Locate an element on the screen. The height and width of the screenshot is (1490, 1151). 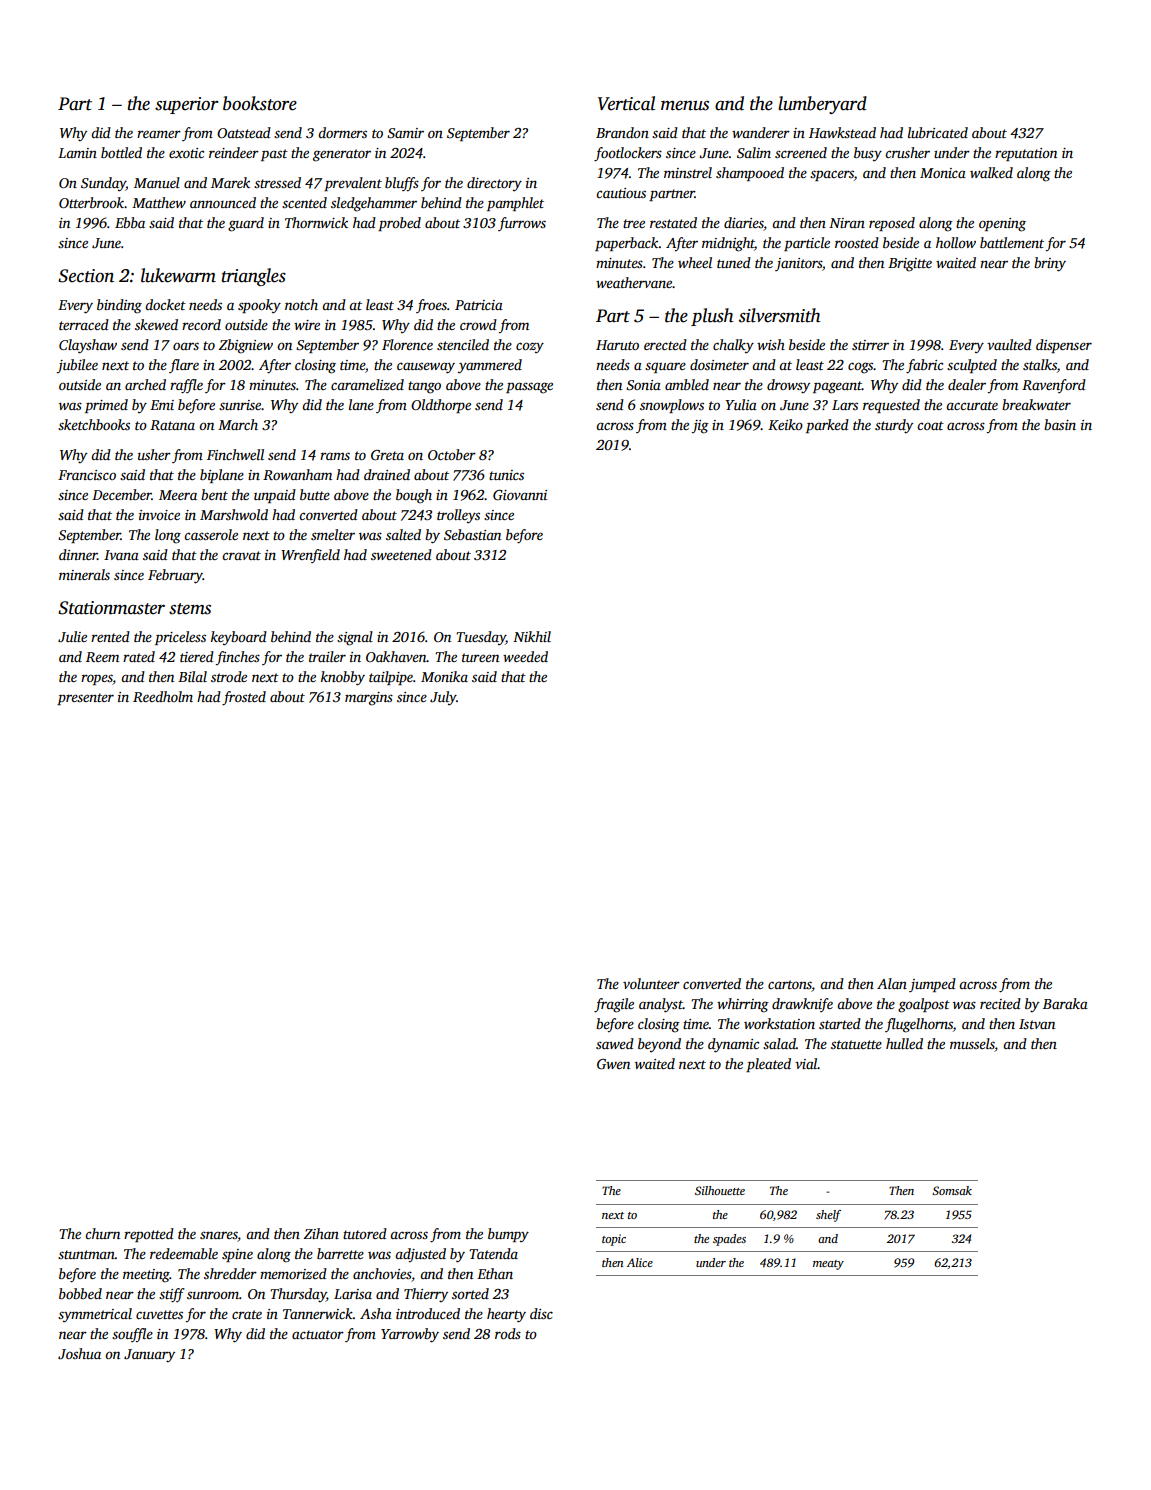
basin is located at coordinates (1060, 424).
